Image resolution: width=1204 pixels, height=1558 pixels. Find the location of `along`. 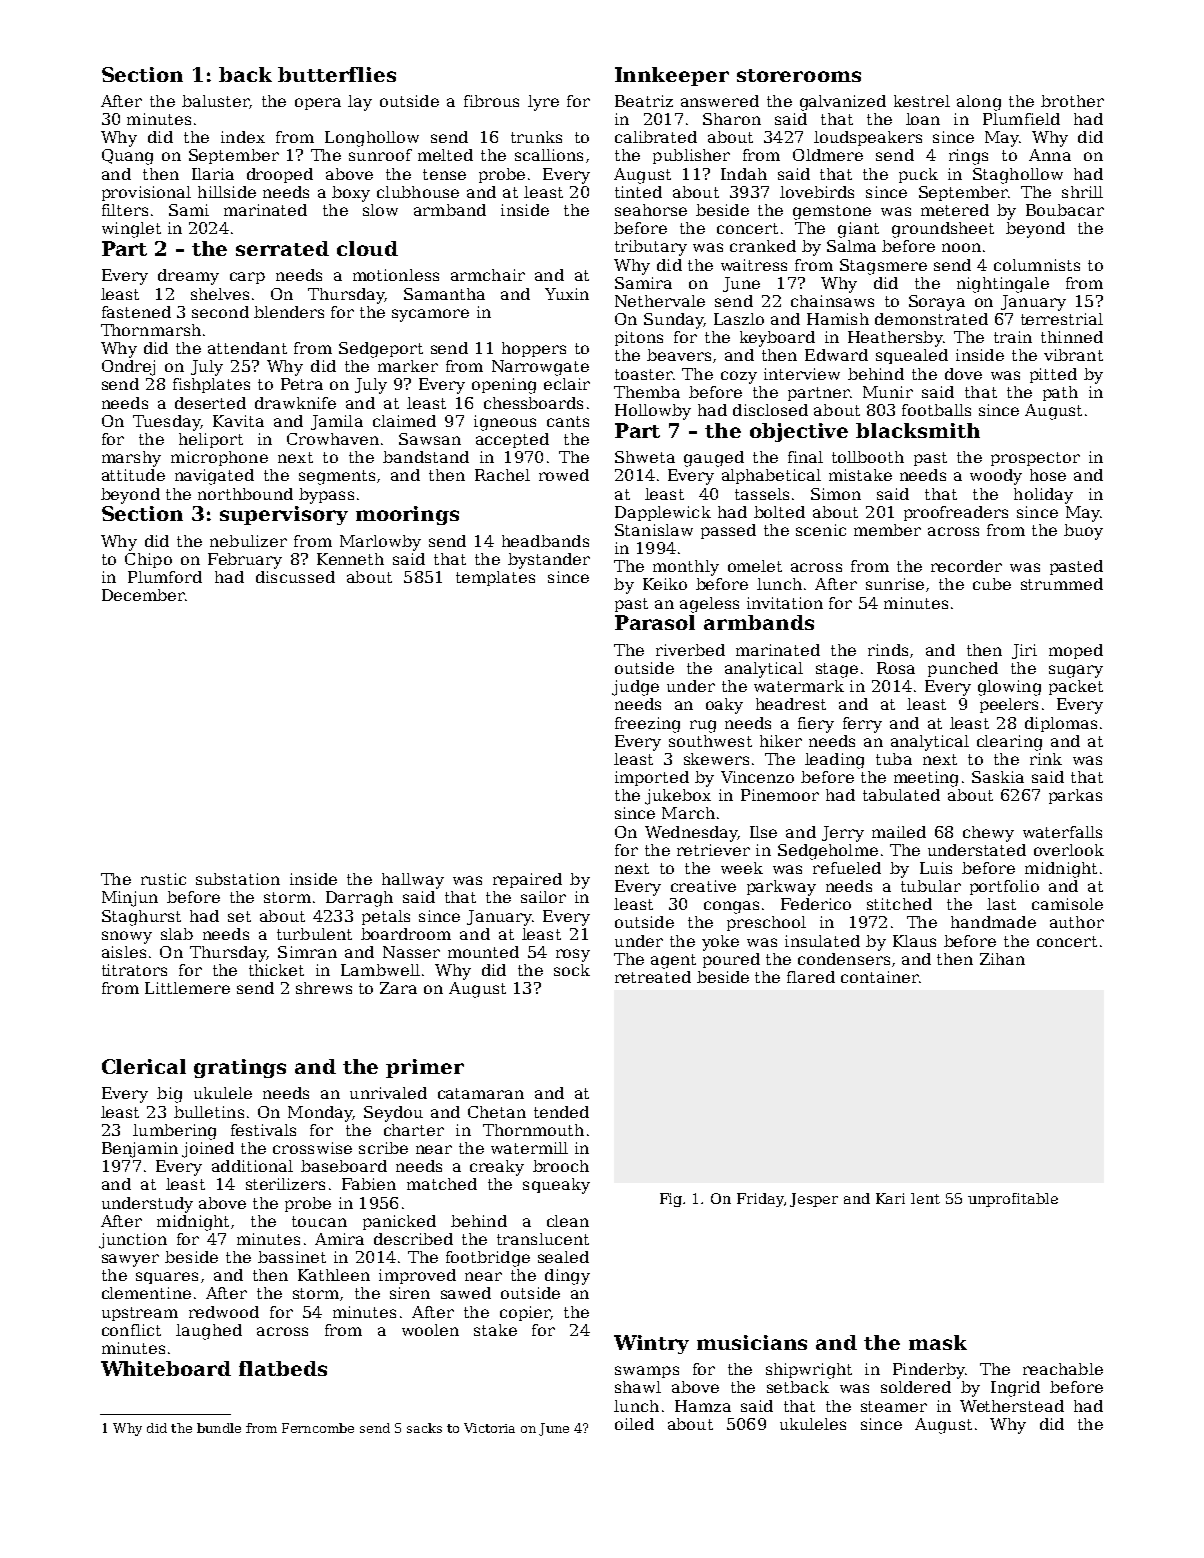

along is located at coordinates (979, 103).
